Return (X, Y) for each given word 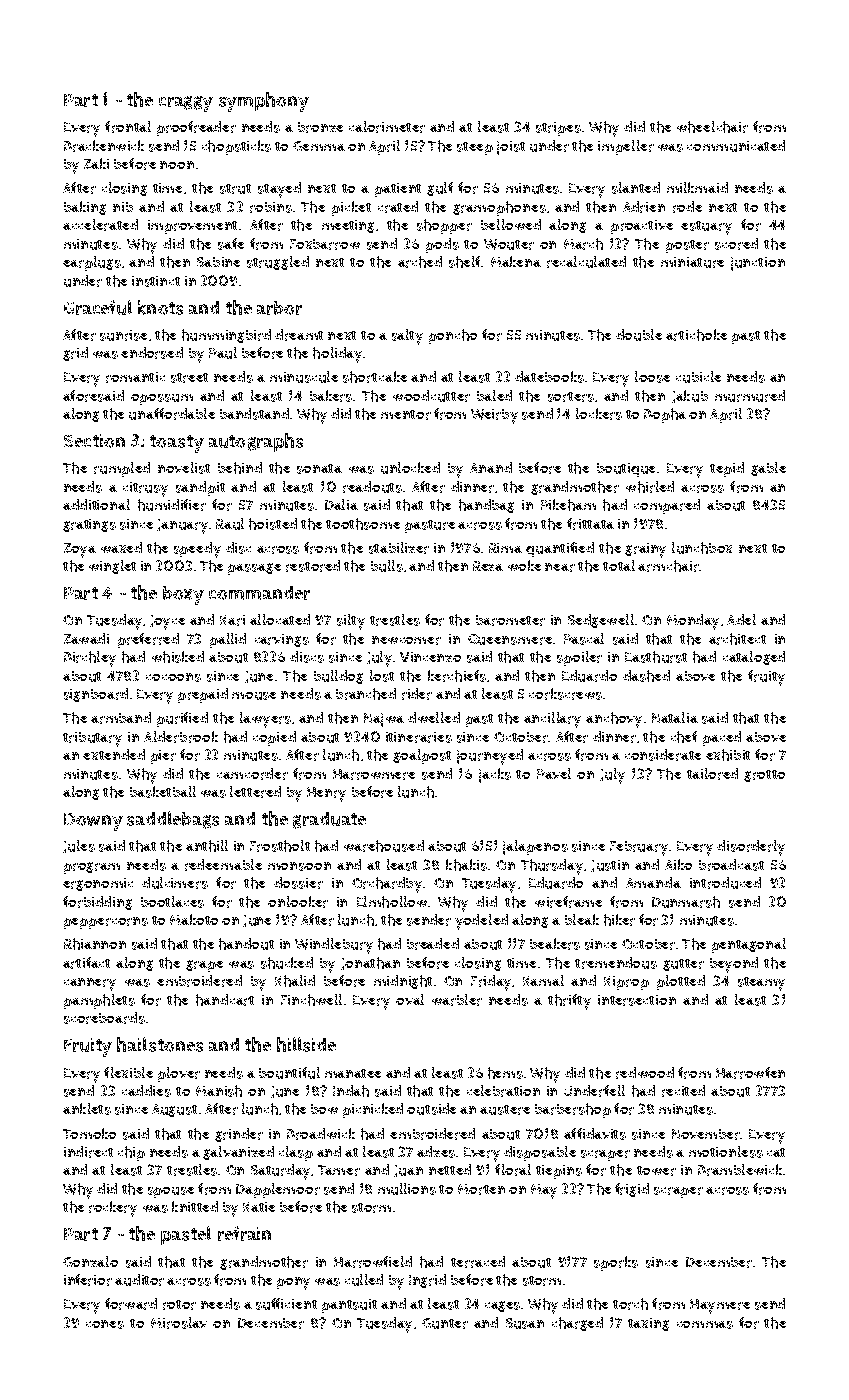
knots (160, 307)
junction (758, 264)
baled (494, 395)
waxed (121, 547)
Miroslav (179, 1323)
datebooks (549, 377)
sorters (571, 397)
